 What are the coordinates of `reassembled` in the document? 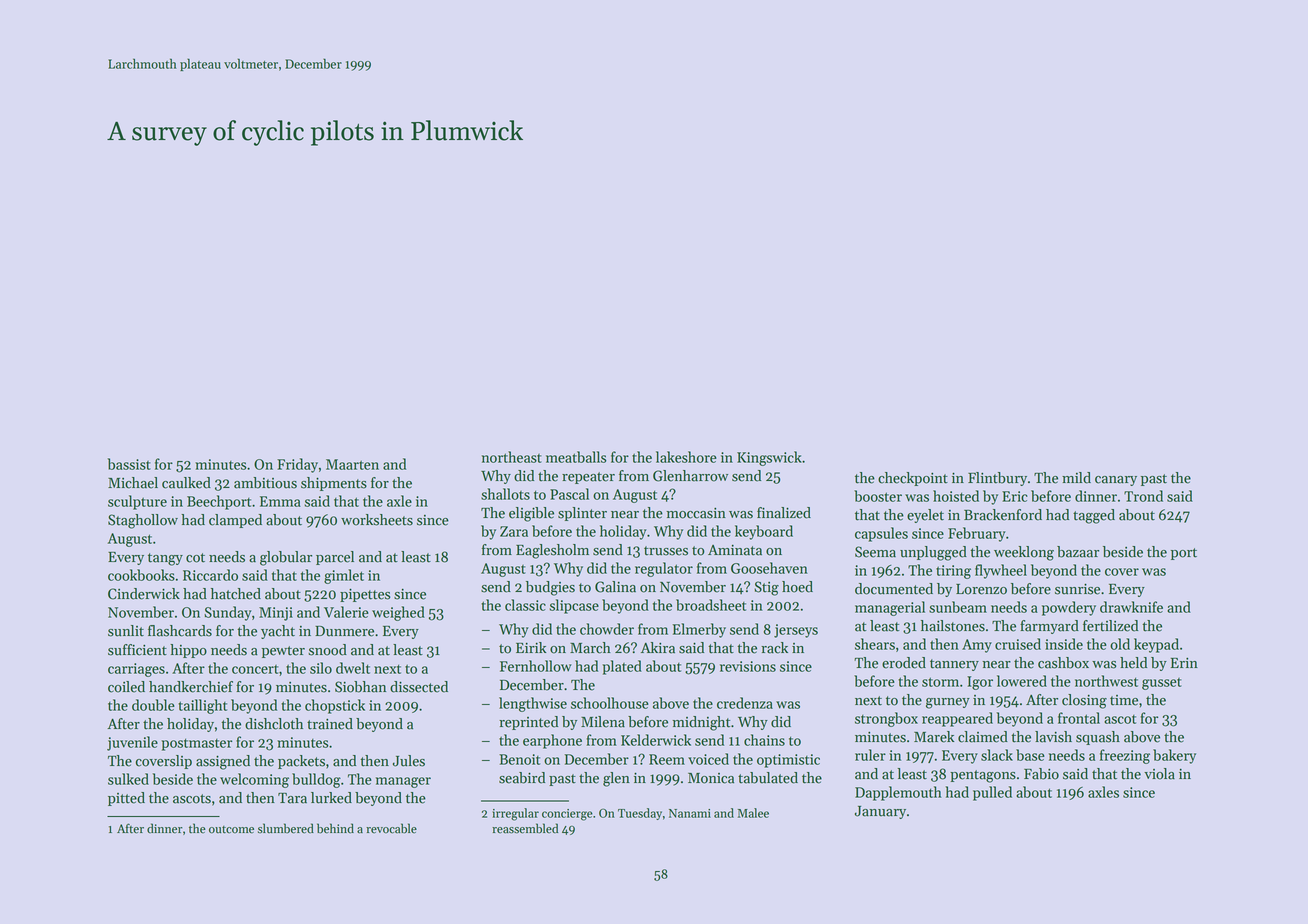 It's located at (525, 828).
